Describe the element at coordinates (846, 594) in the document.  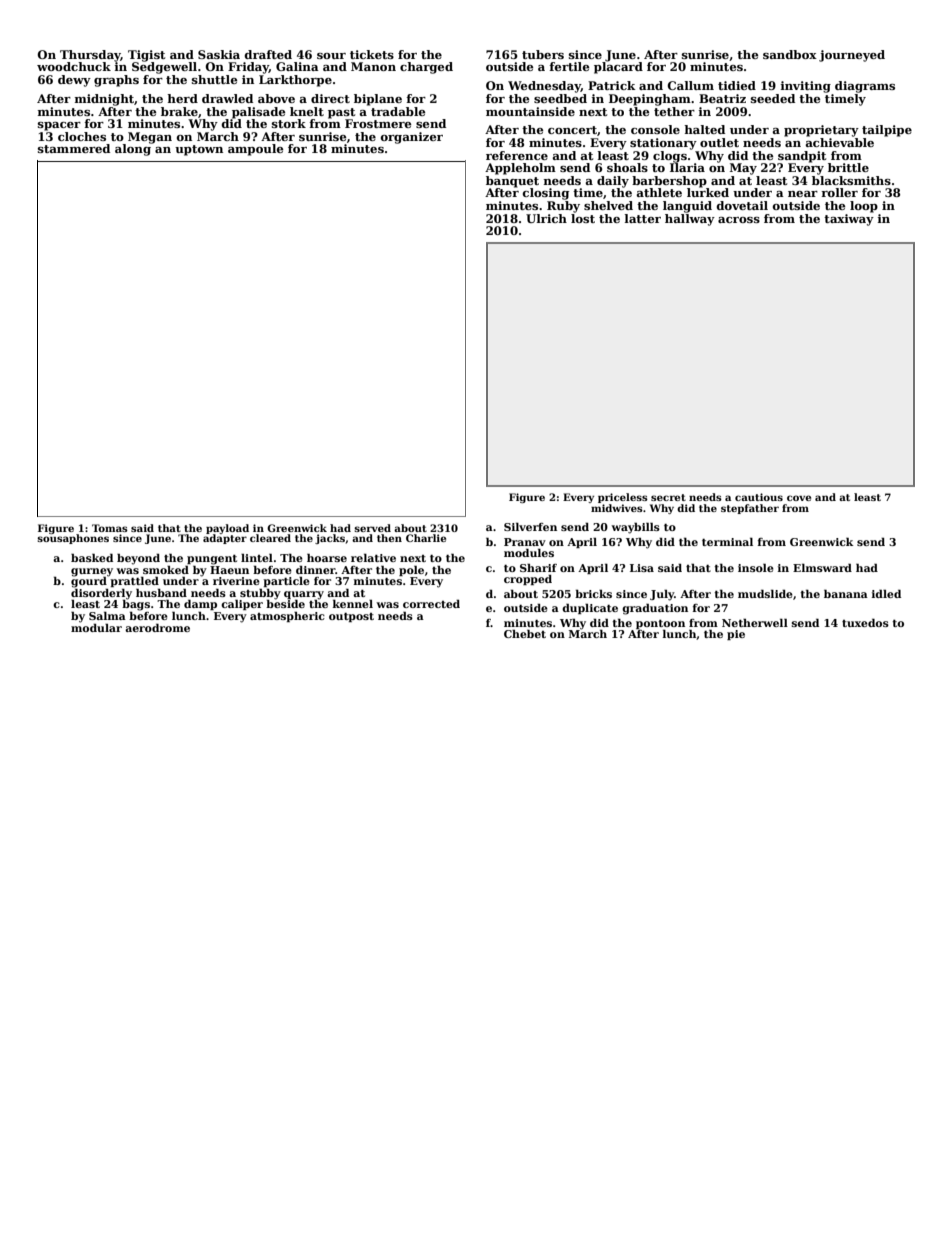
I see `banana` at that location.
